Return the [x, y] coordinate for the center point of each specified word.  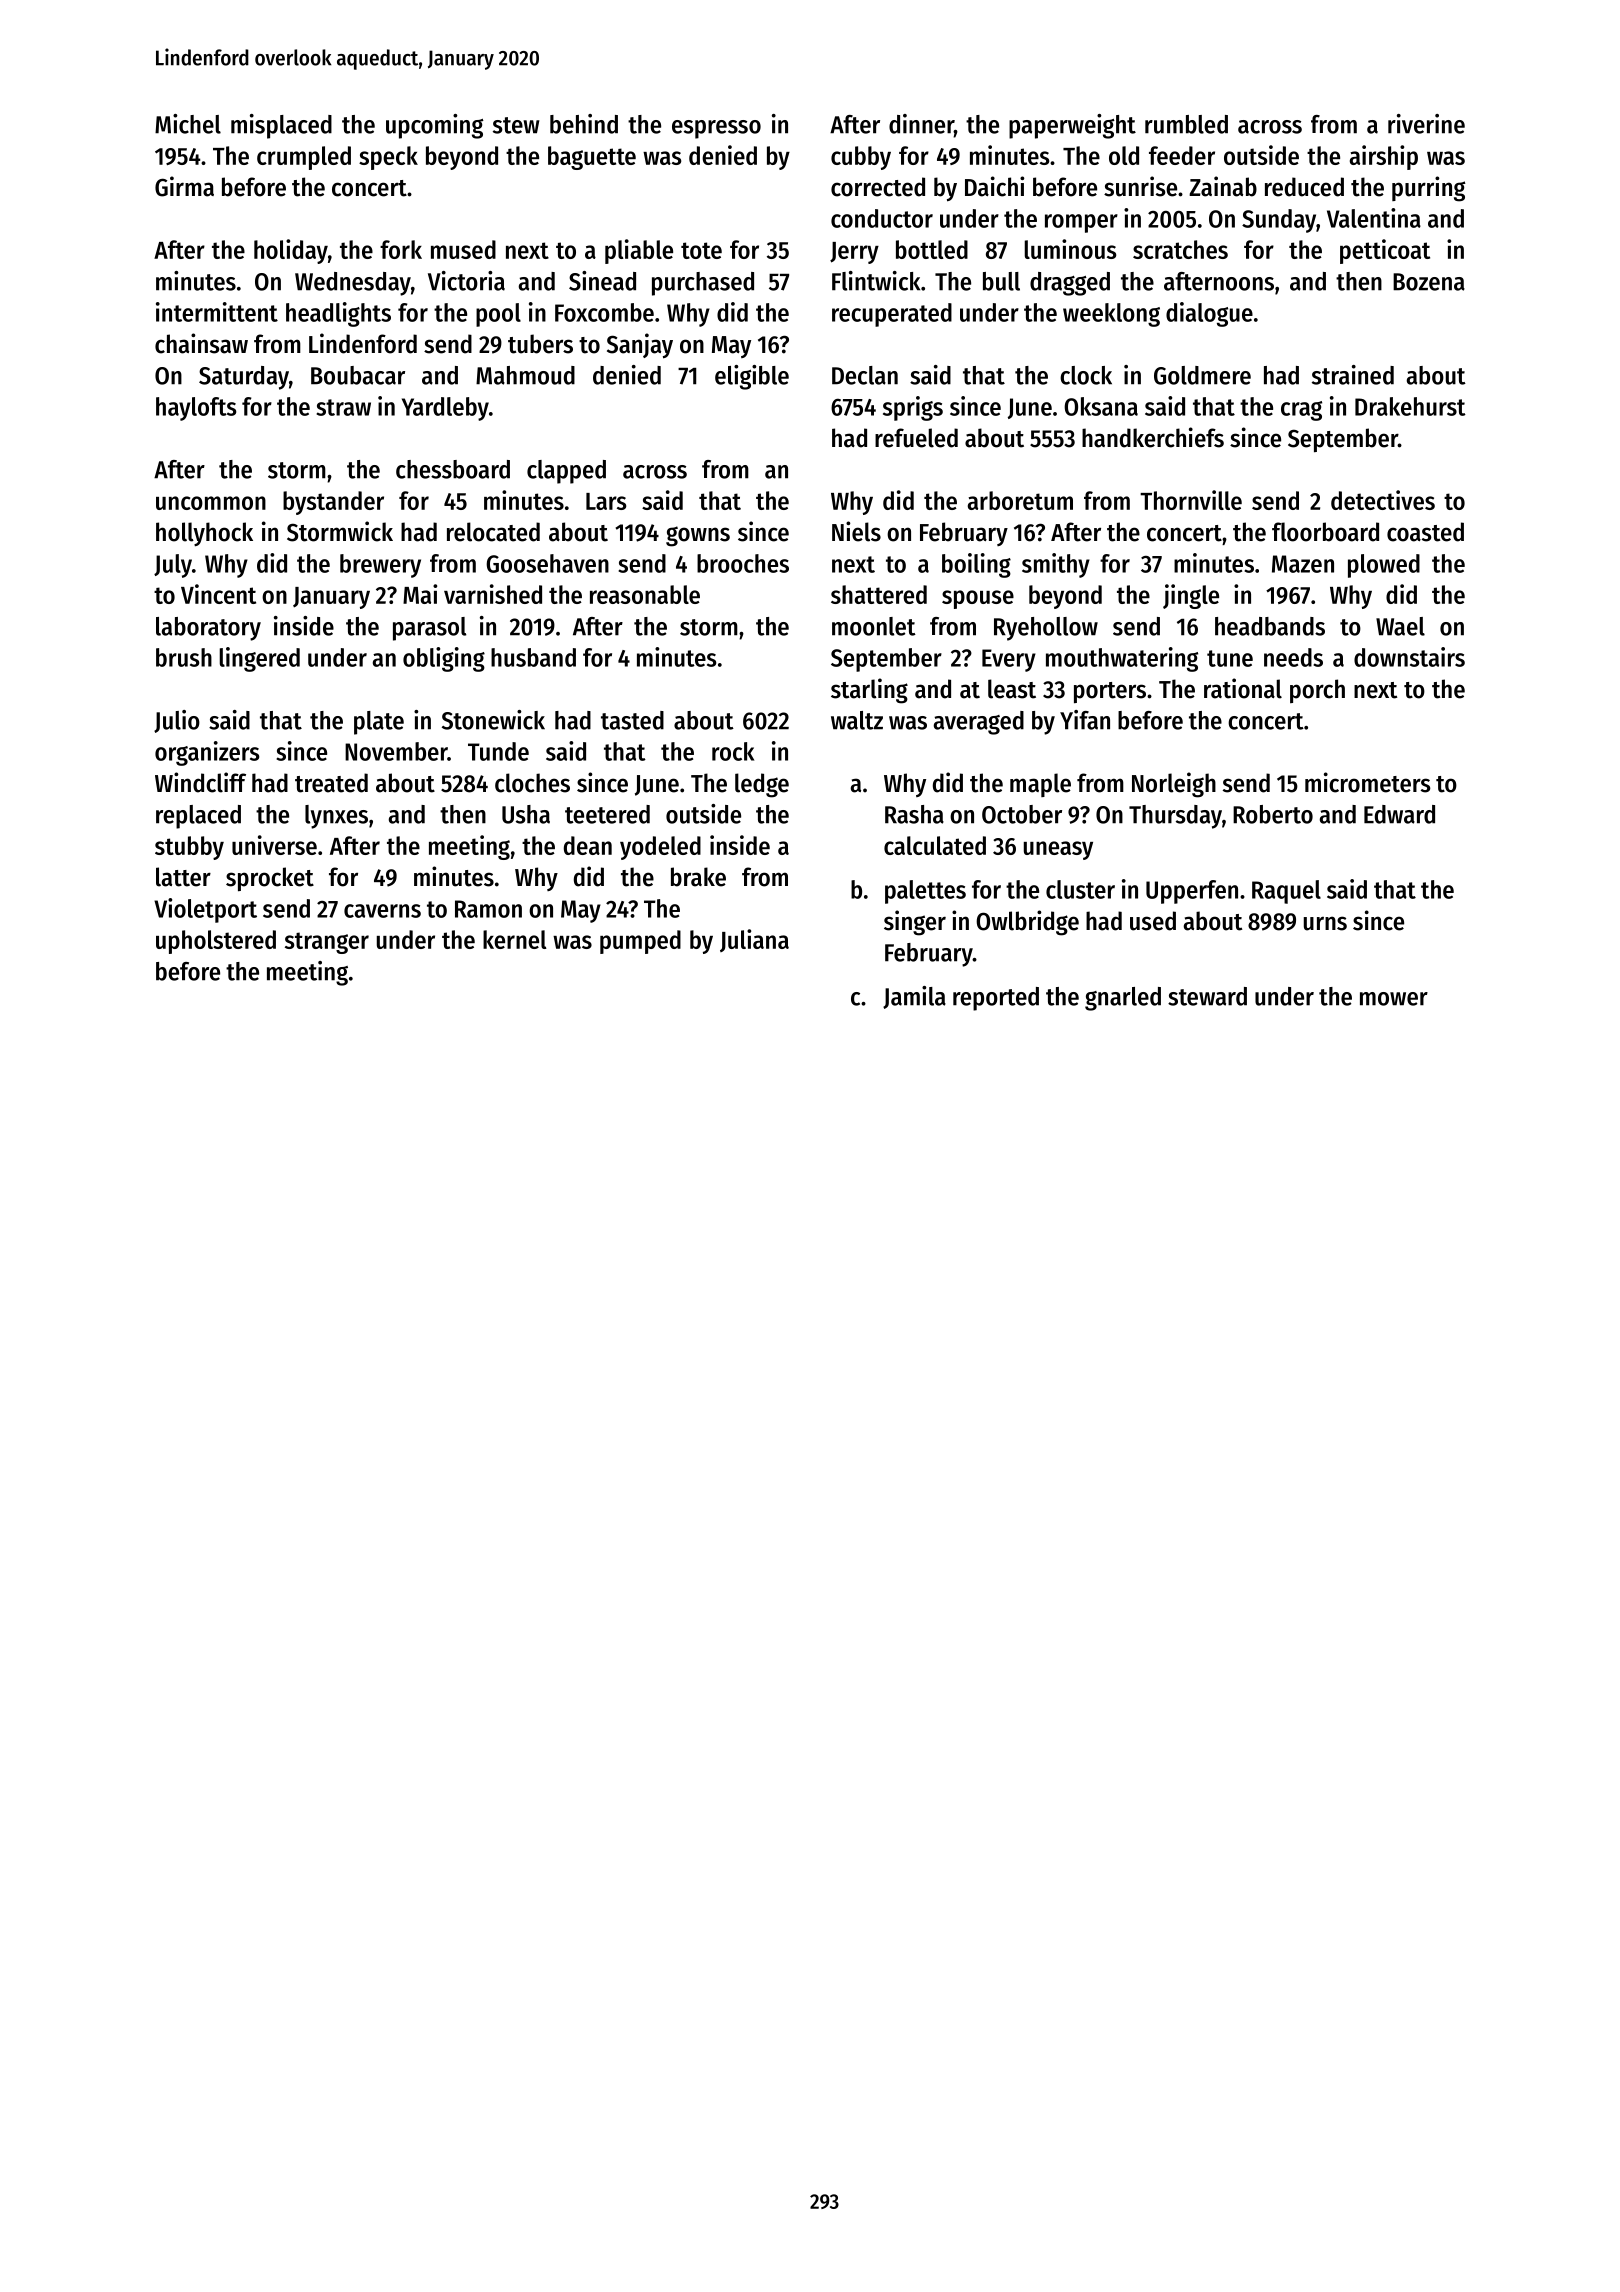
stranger [327, 943]
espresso [716, 129]
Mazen [1303, 564]
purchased [703, 284]
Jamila [914, 997]
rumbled [1186, 124]
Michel [188, 124]
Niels [856, 531]
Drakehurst [1410, 406]
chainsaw [201, 343]
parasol [429, 629]
